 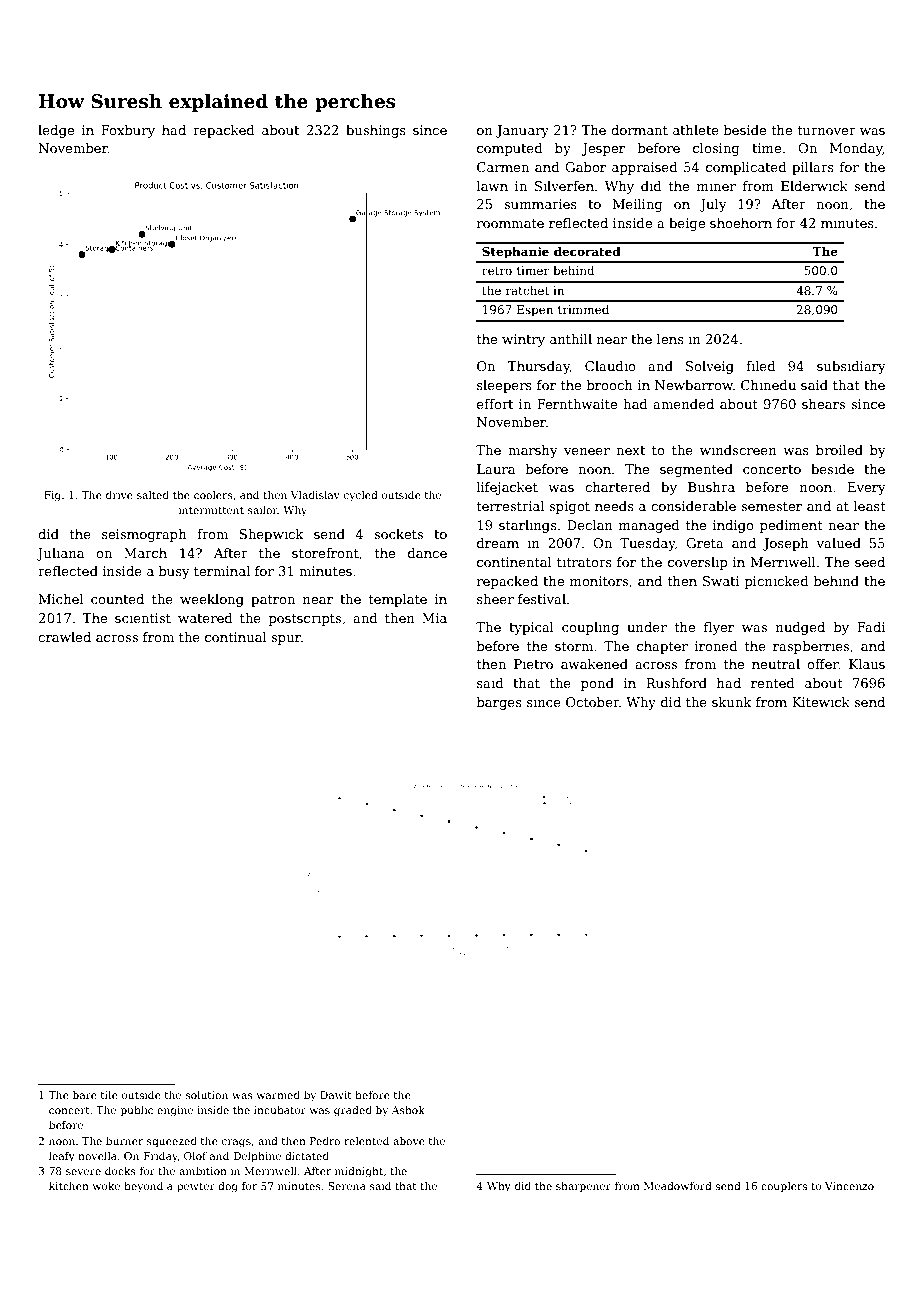 What do you see at coordinates (119, 495) in the page?
I see `drive` at bounding box center [119, 495].
